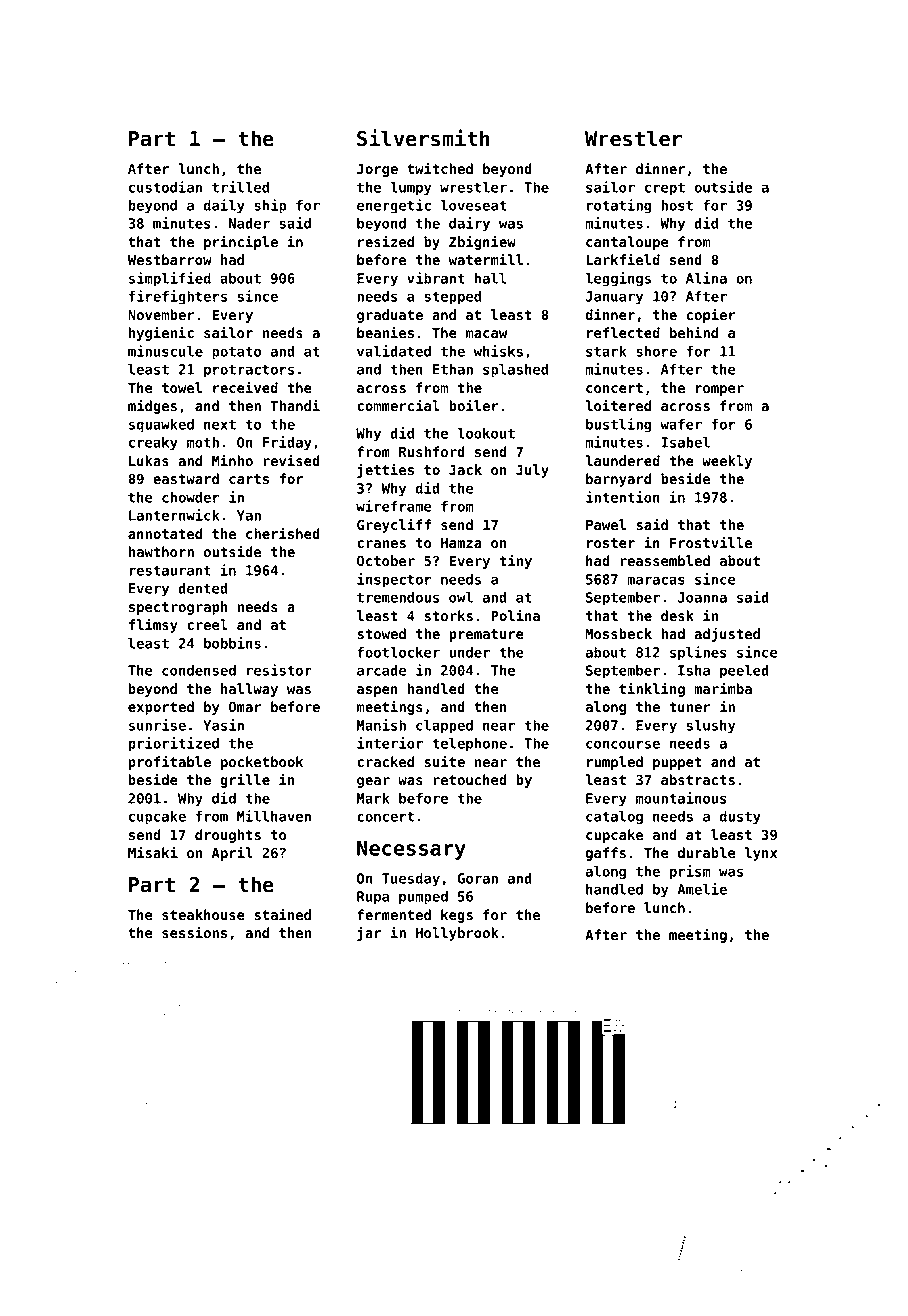  I want to click on bobbins, so click(232, 643).
